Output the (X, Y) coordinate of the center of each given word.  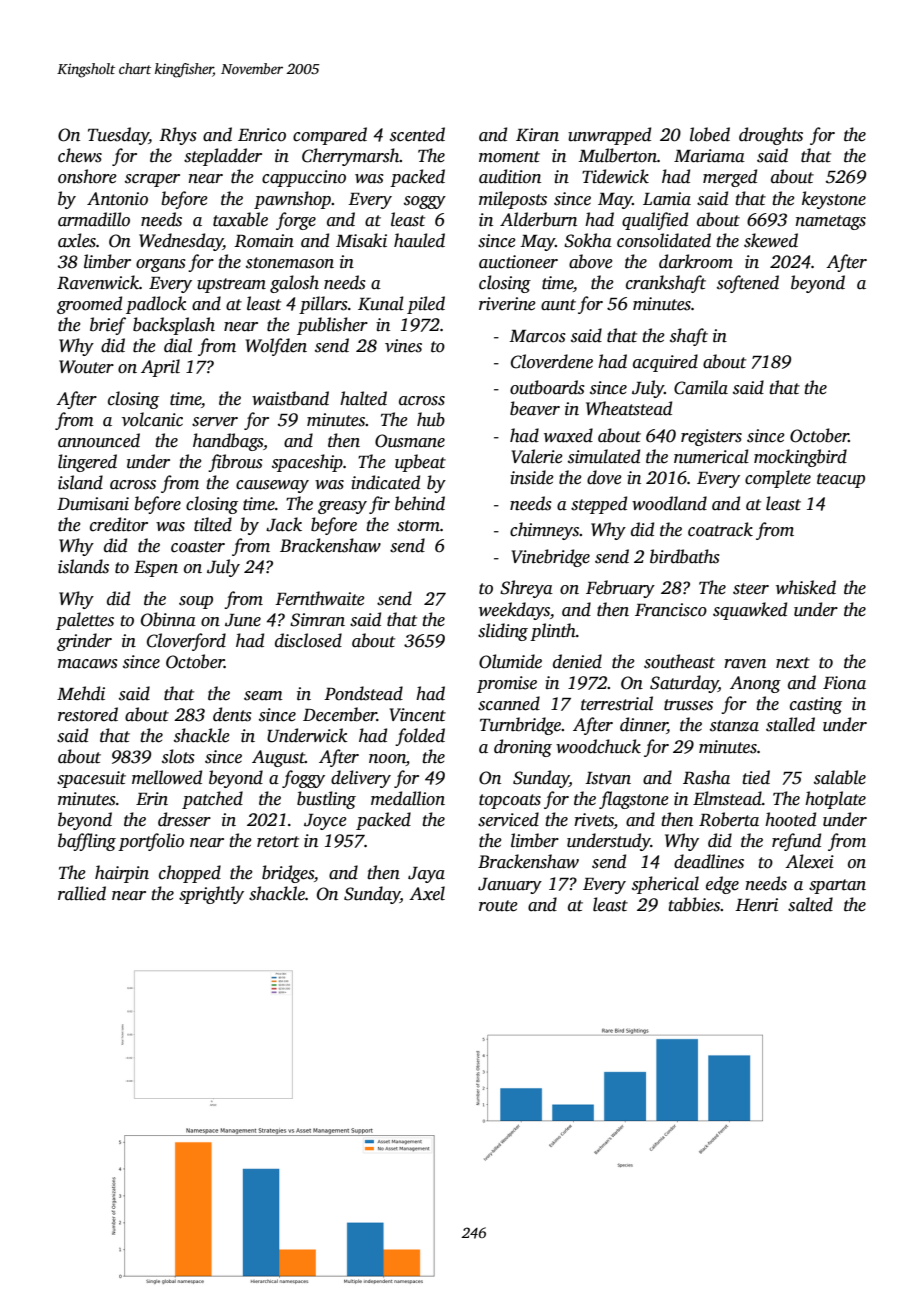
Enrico (262, 135)
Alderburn (538, 219)
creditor (119, 524)
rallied (82, 893)
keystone (834, 200)
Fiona (844, 683)
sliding (503, 632)
